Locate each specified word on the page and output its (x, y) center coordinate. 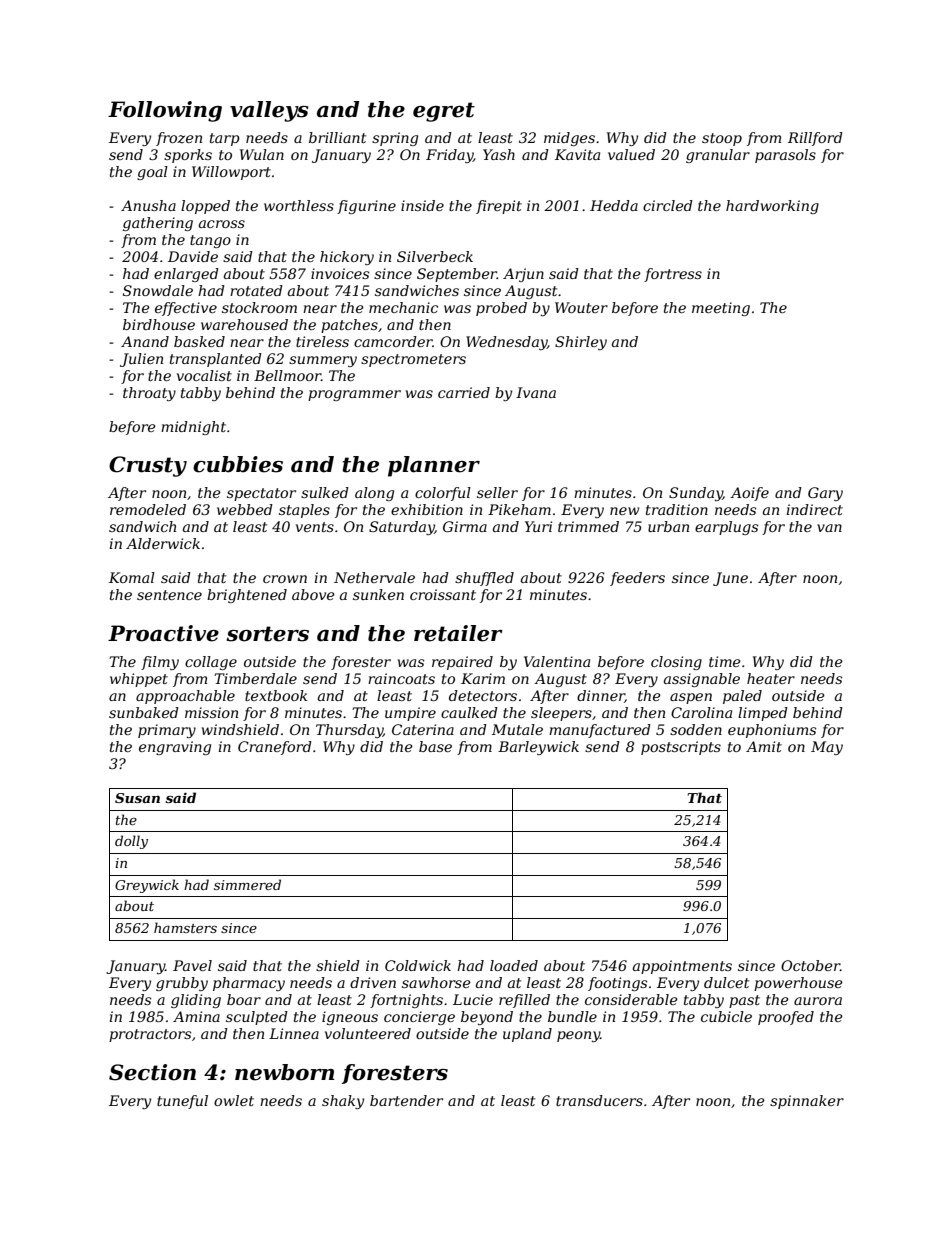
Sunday (696, 494)
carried (464, 392)
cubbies (238, 464)
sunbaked (144, 712)
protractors (150, 1035)
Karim (483, 678)
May (827, 748)
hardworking (772, 207)
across (222, 224)
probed (501, 309)
